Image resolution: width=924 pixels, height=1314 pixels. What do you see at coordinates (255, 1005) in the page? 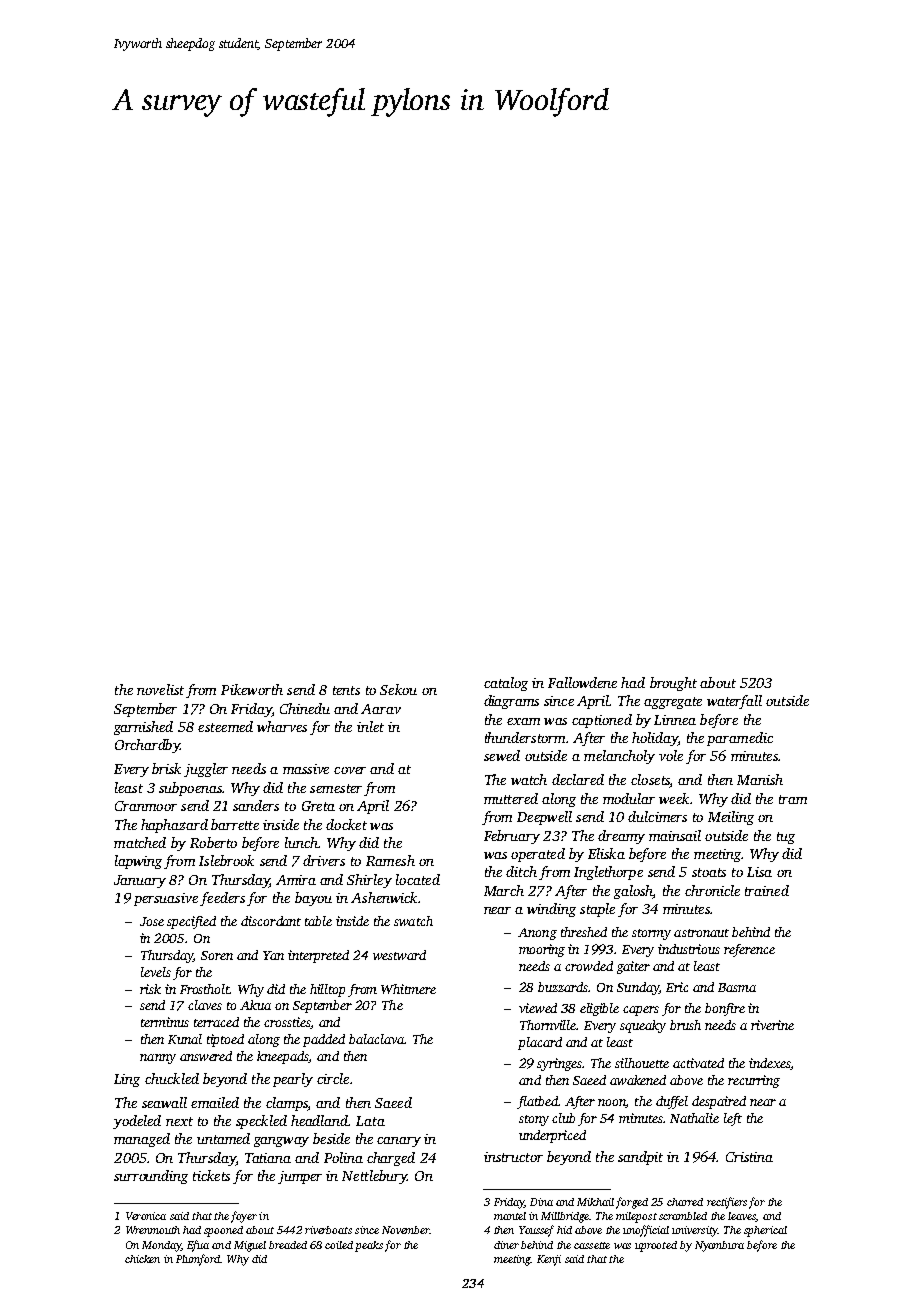
I see `Akua` at bounding box center [255, 1005].
